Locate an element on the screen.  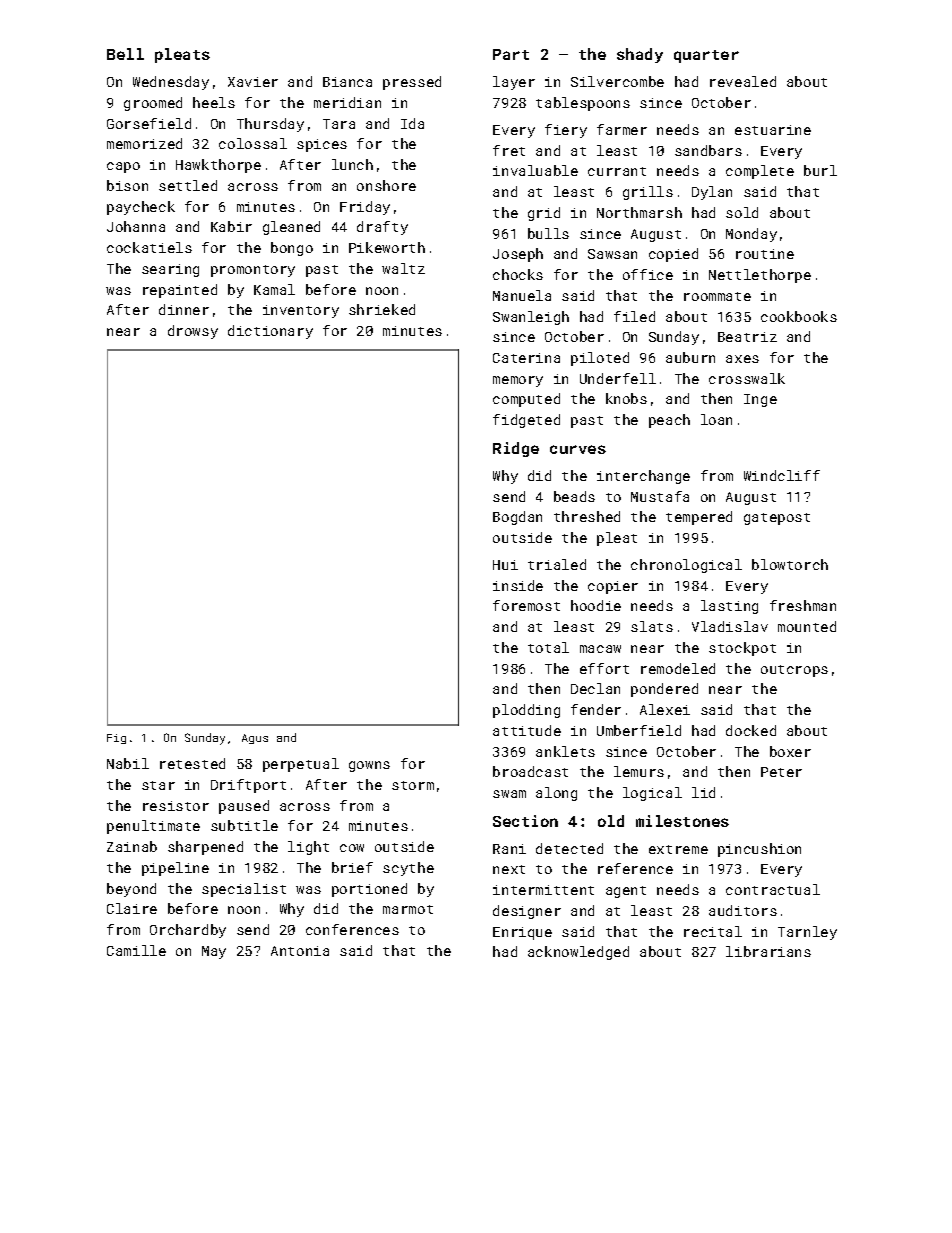
gleaned is located at coordinates (291, 228).
